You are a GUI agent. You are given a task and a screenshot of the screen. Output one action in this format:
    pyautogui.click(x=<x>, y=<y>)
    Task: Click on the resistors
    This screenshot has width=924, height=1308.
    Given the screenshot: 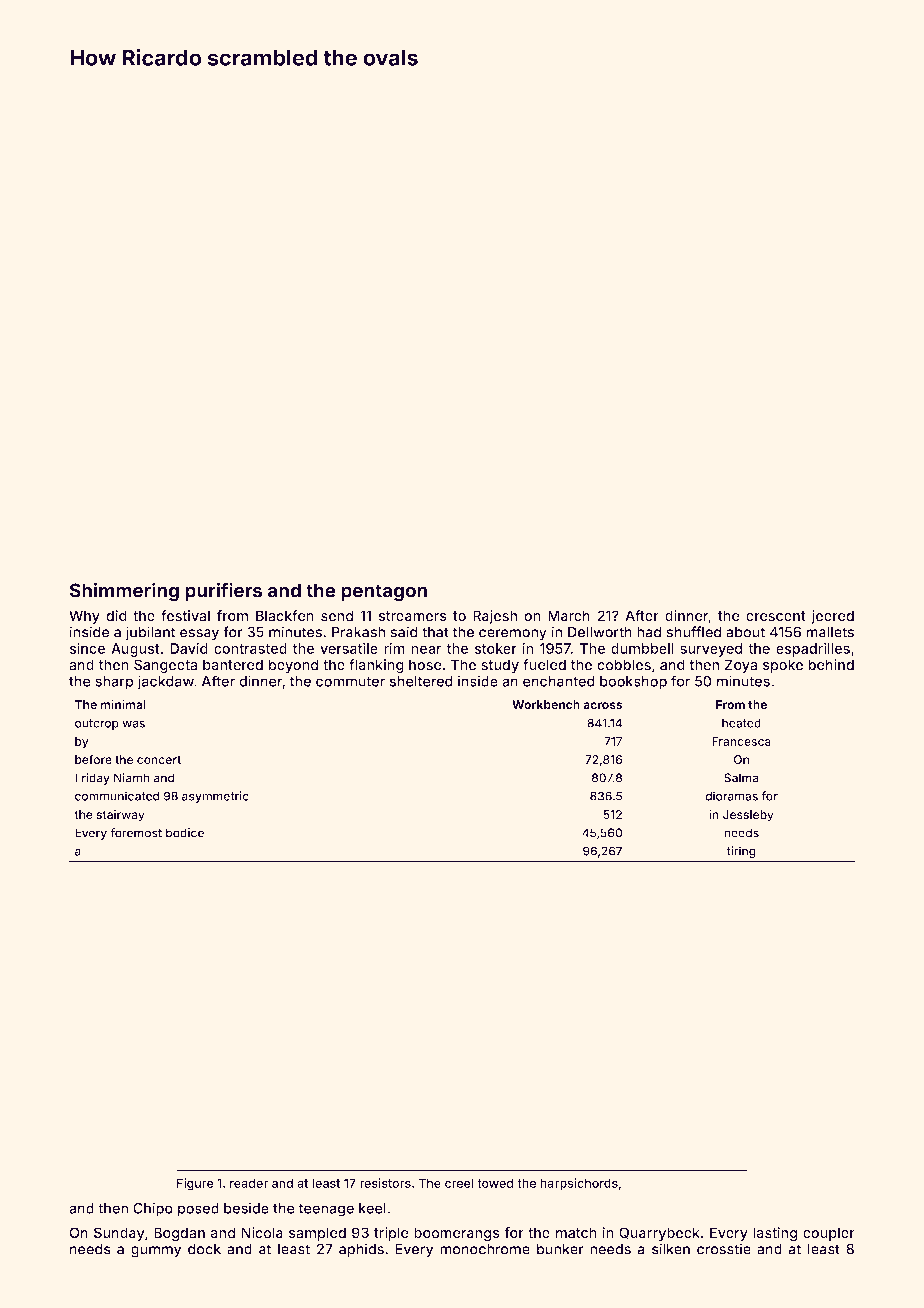 What is the action you would take?
    pyautogui.click(x=385, y=1183)
